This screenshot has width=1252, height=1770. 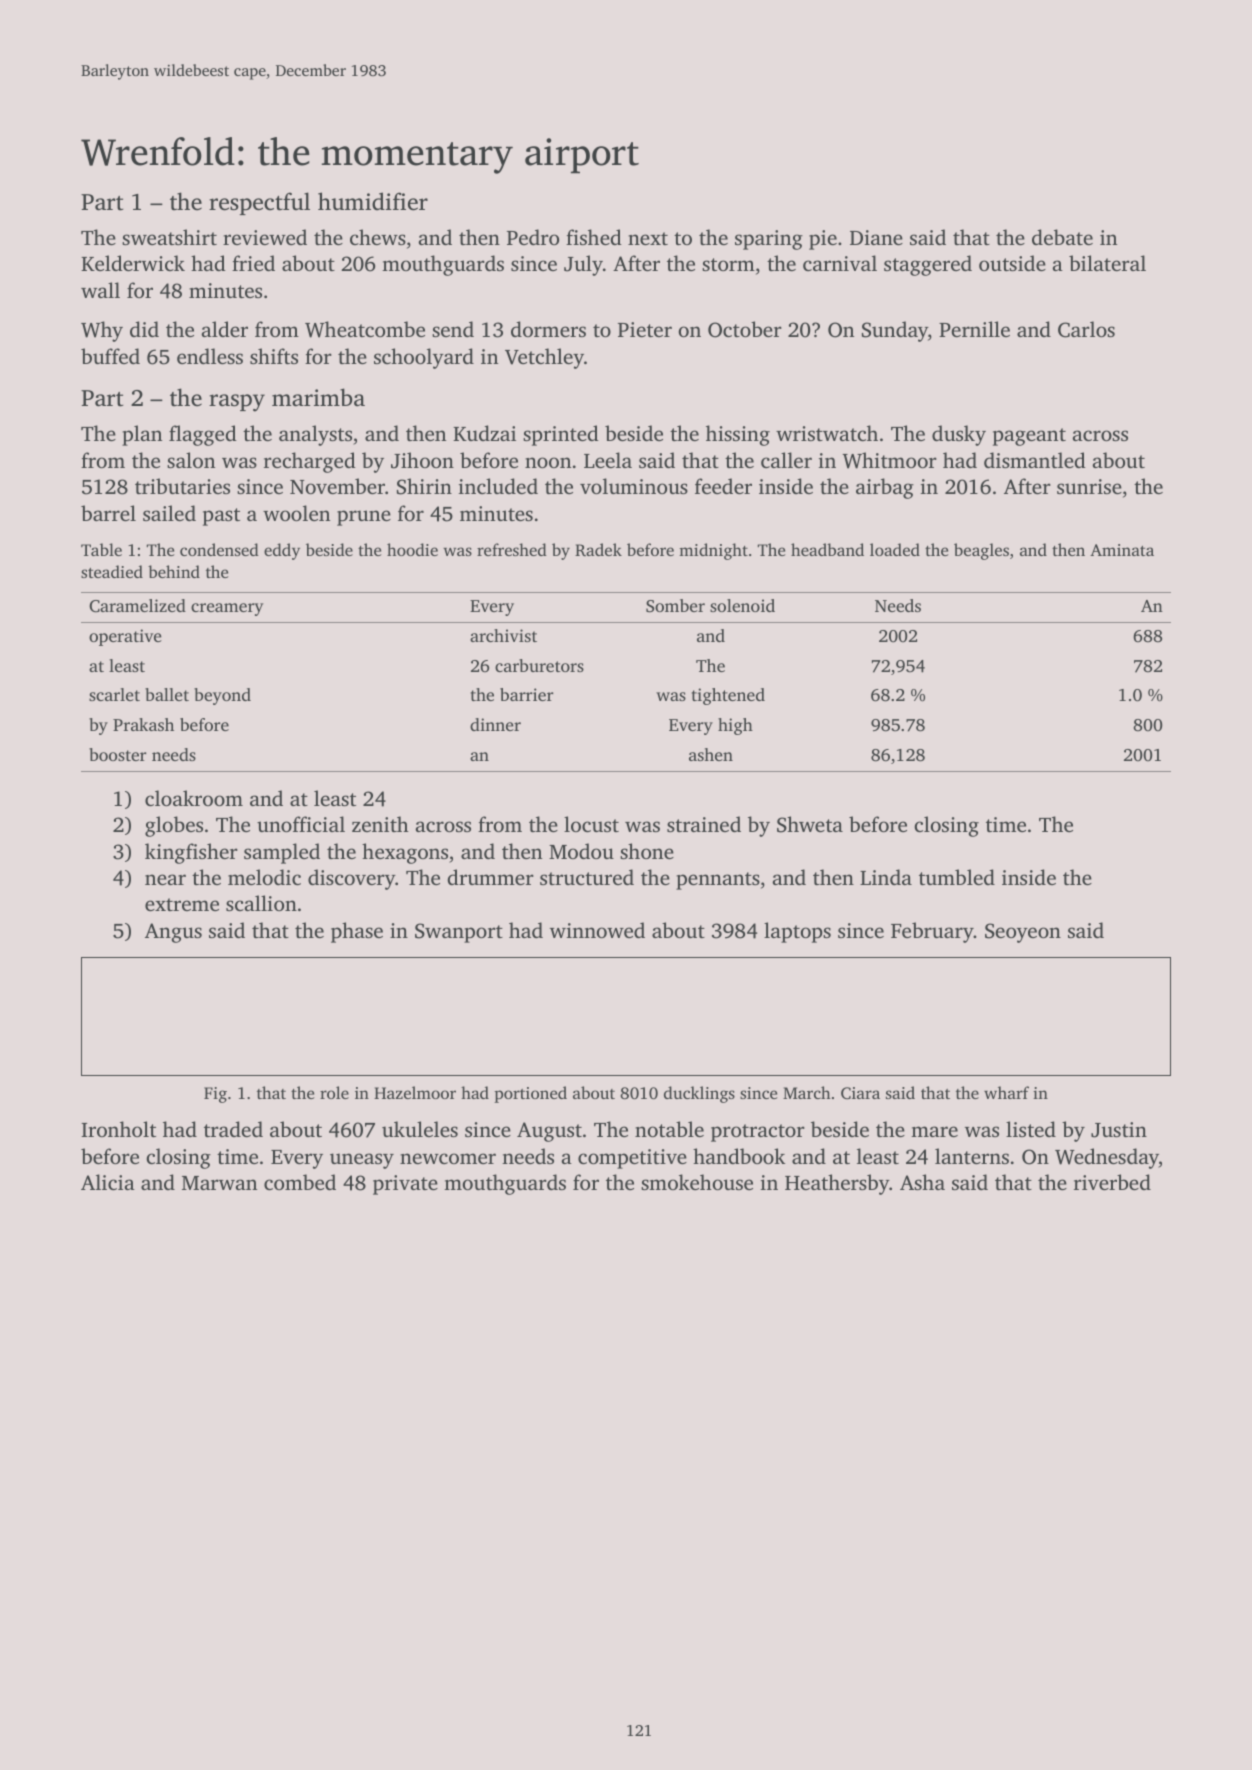 What do you see at coordinates (315, 435) in the screenshot?
I see `analysts` at bounding box center [315, 435].
